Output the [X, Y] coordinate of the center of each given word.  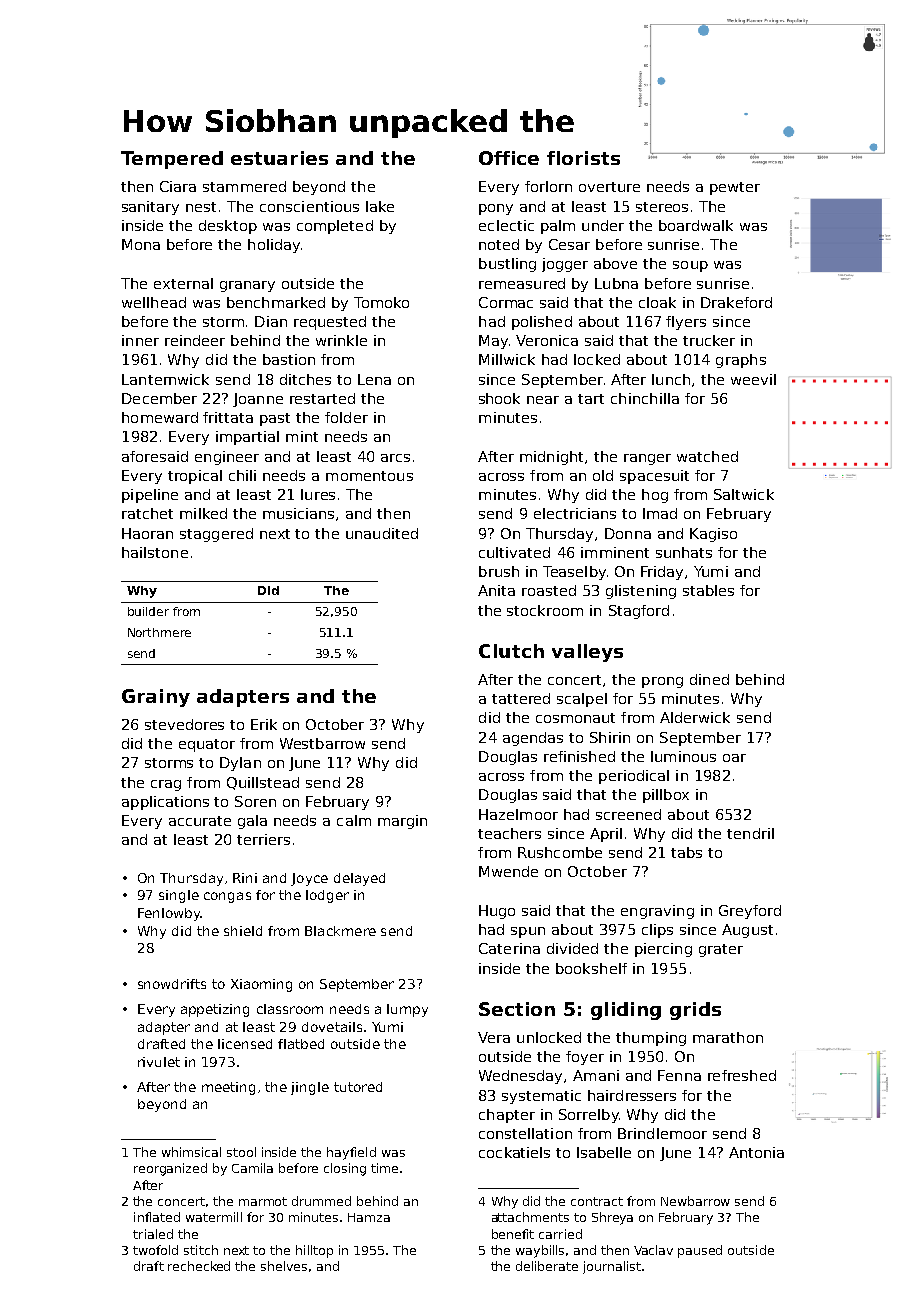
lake [380, 206]
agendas [533, 739]
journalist [612, 1267]
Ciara [178, 186]
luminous [683, 756]
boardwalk [696, 225]
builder [148, 611]
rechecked [199, 1266]
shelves [284, 1266]
